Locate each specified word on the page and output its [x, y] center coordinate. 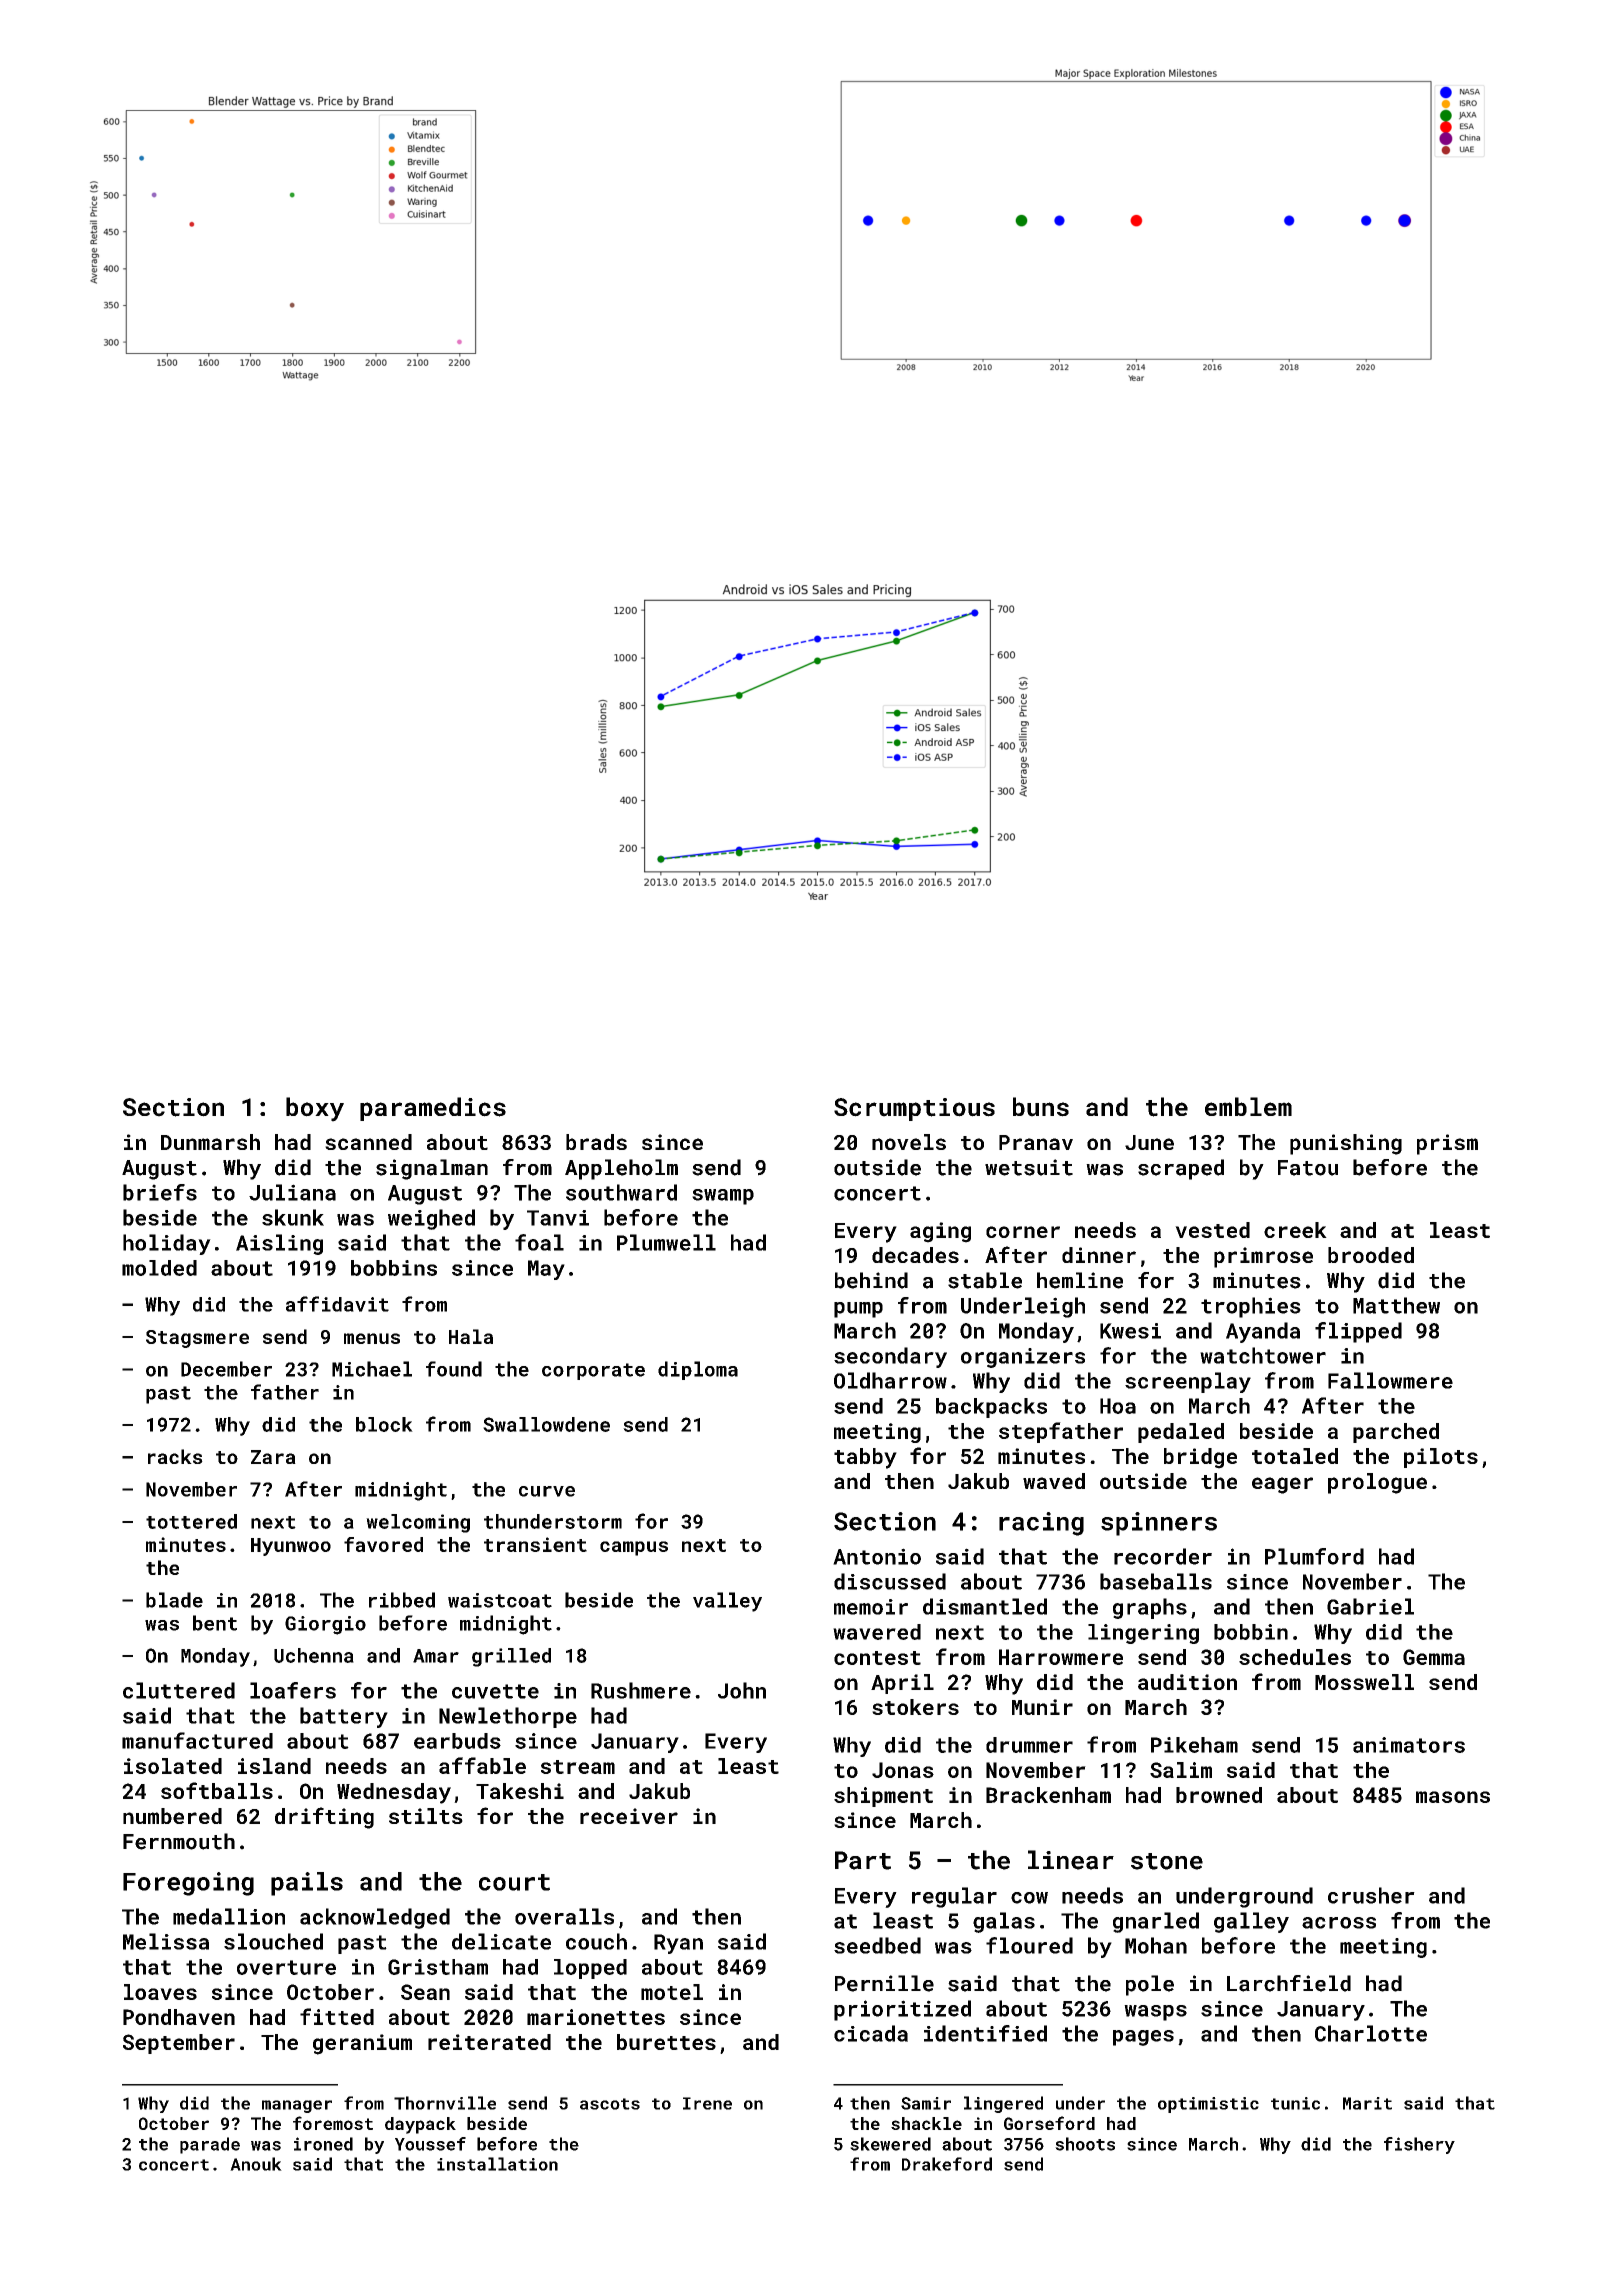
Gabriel [1370, 1606]
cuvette [495, 1691]
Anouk [256, 2164]
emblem [1248, 1106]
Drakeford [947, 2164]
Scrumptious [914, 1109]
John [742, 1690]
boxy [315, 1109]
